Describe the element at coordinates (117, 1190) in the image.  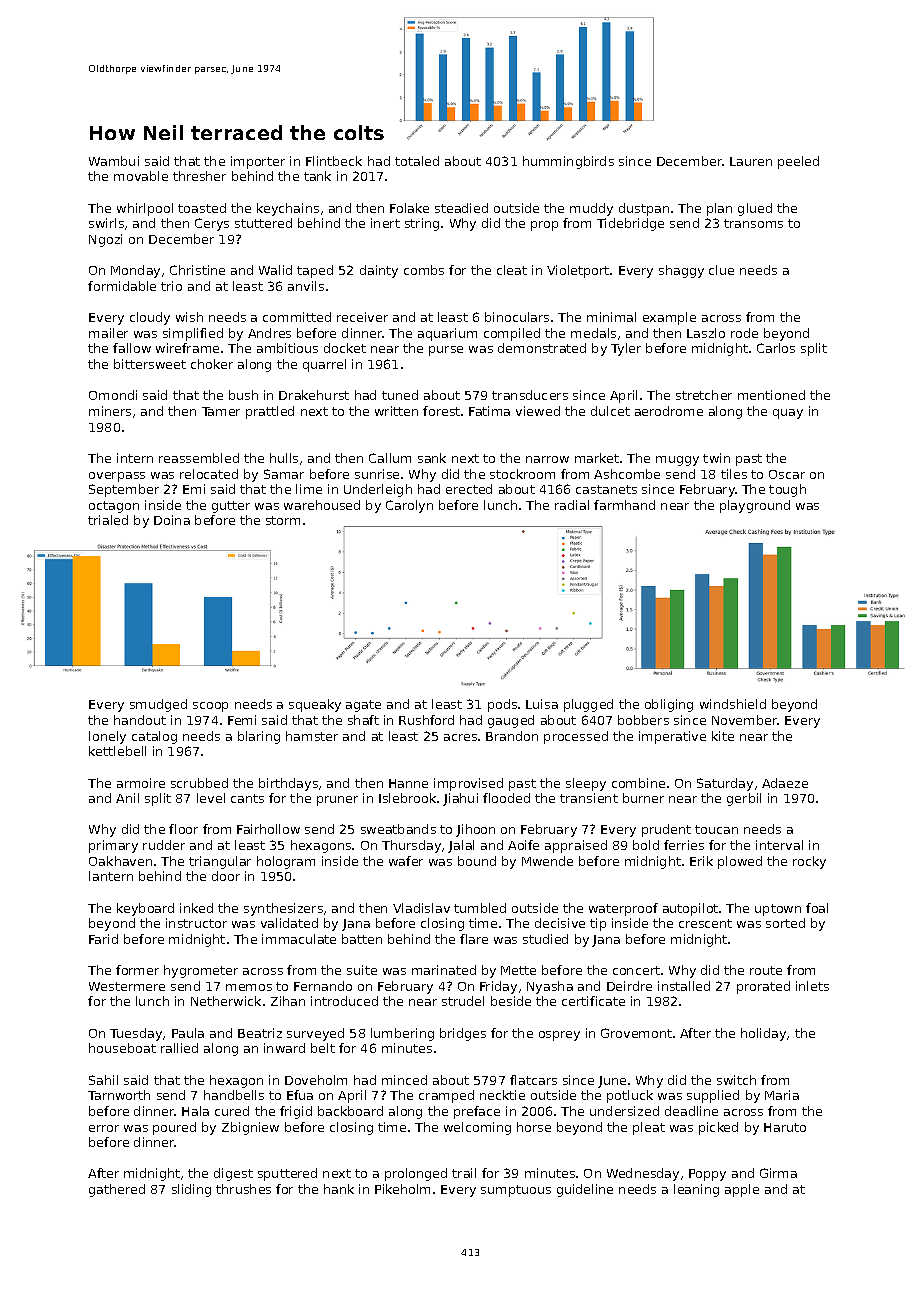
I see `gathered` at that location.
